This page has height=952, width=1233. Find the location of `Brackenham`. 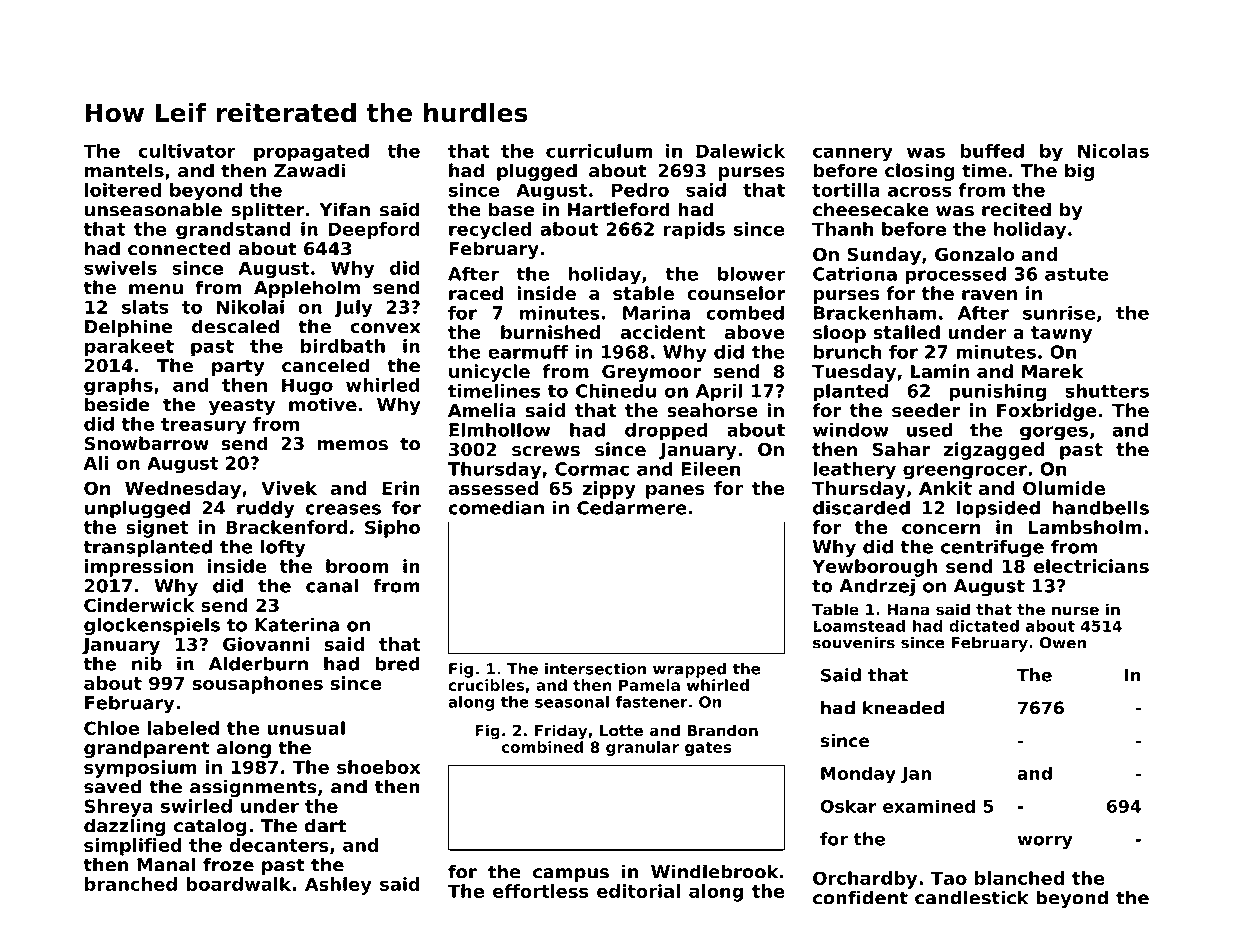

Brackenham is located at coordinates (875, 313).
